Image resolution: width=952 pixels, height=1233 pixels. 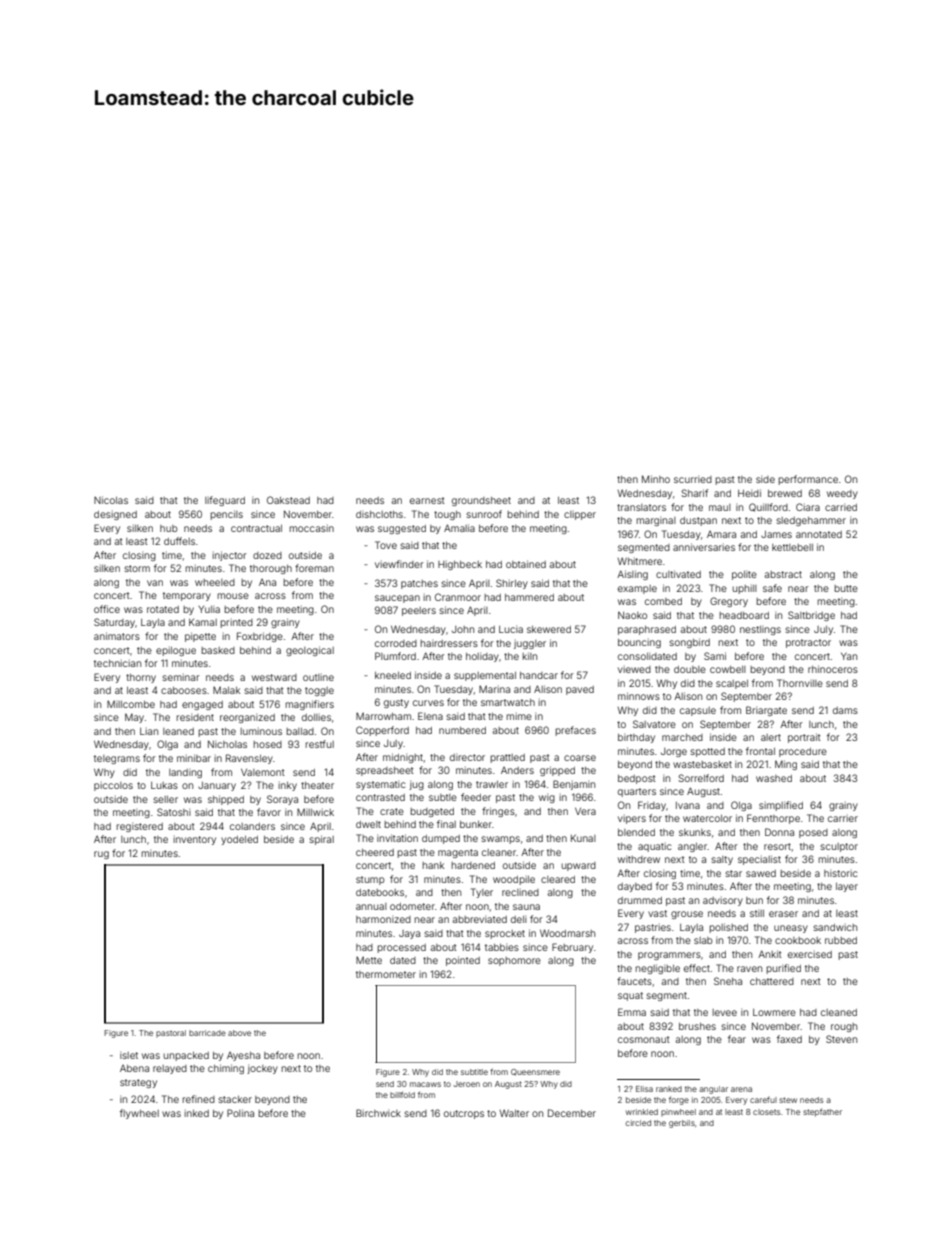 What do you see at coordinates (772, 981) in the page?
I see `chattered` at bounding box center [772, 981].
